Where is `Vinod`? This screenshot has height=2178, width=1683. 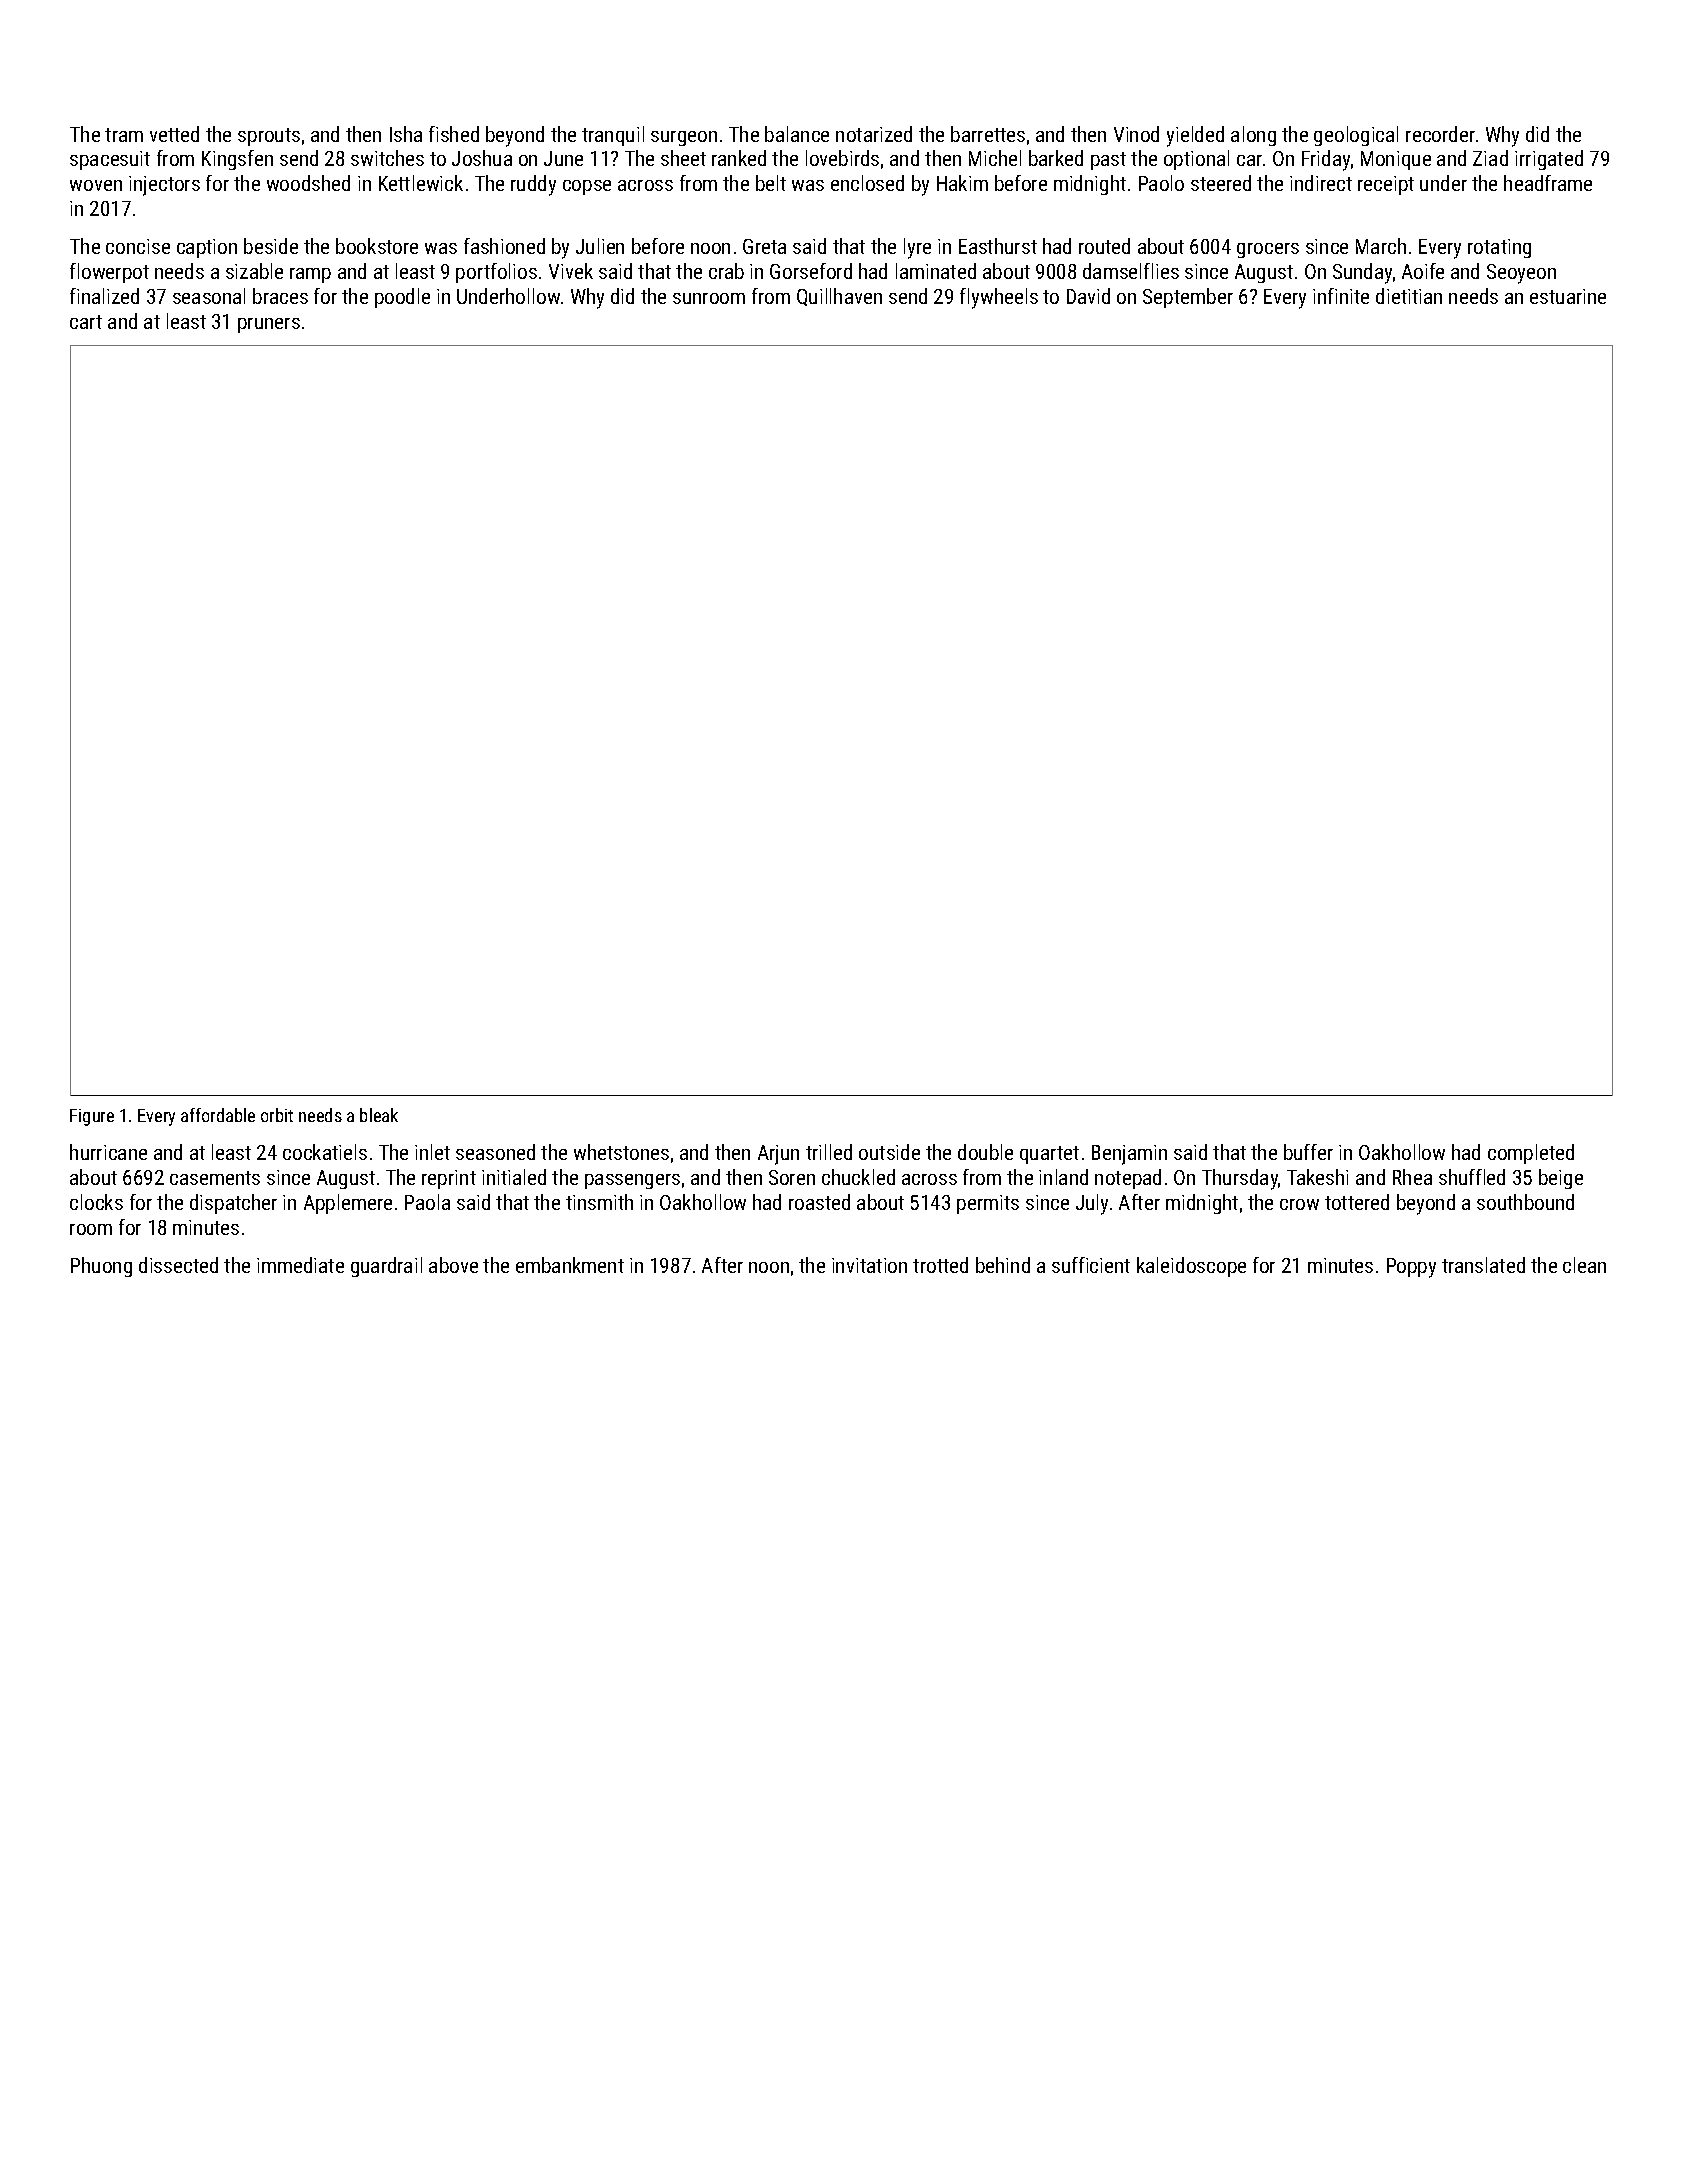
Vinod is located at coordinates (1136, 134).
